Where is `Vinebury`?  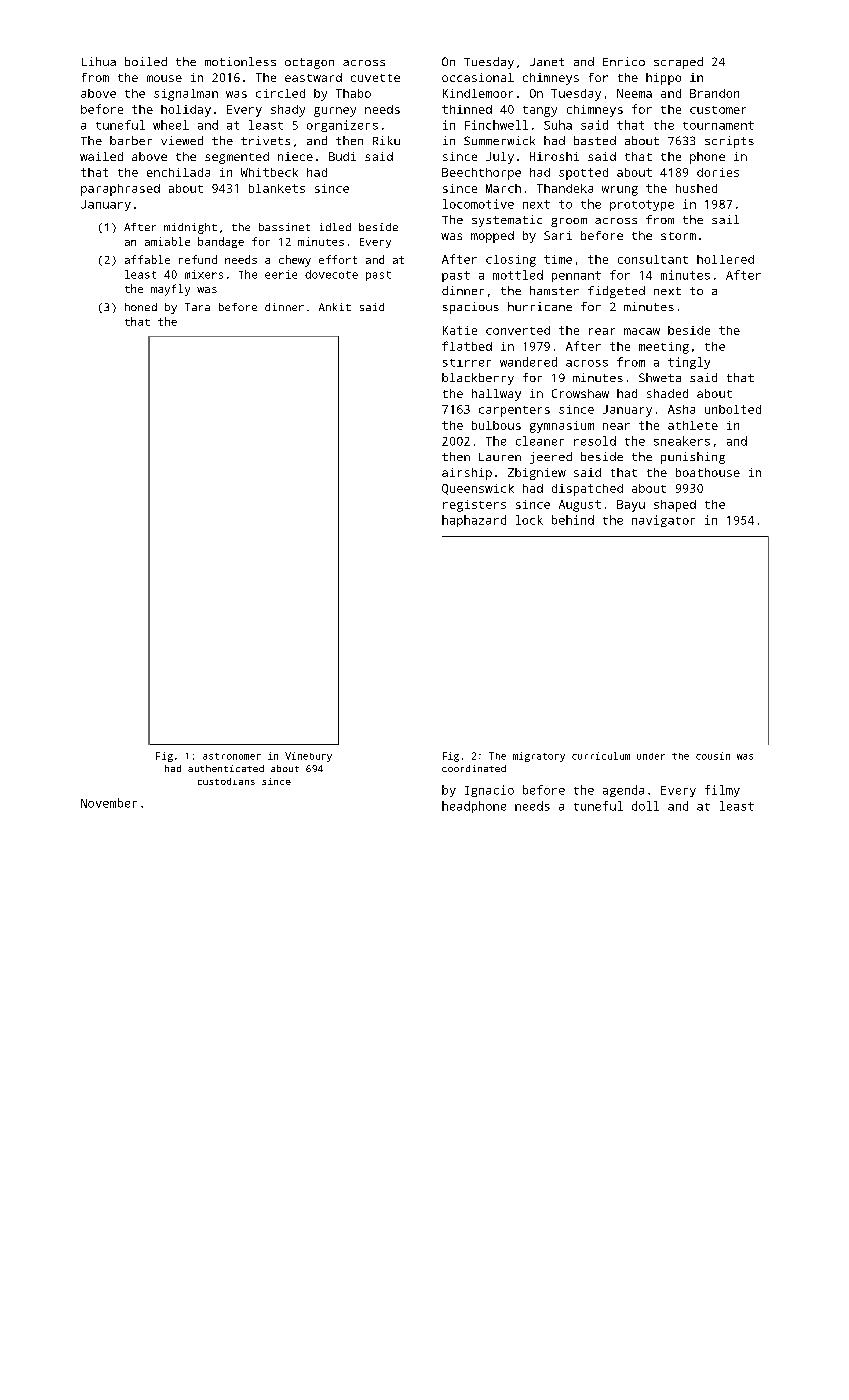
Vinebury is located at coordinates (308, 757).
